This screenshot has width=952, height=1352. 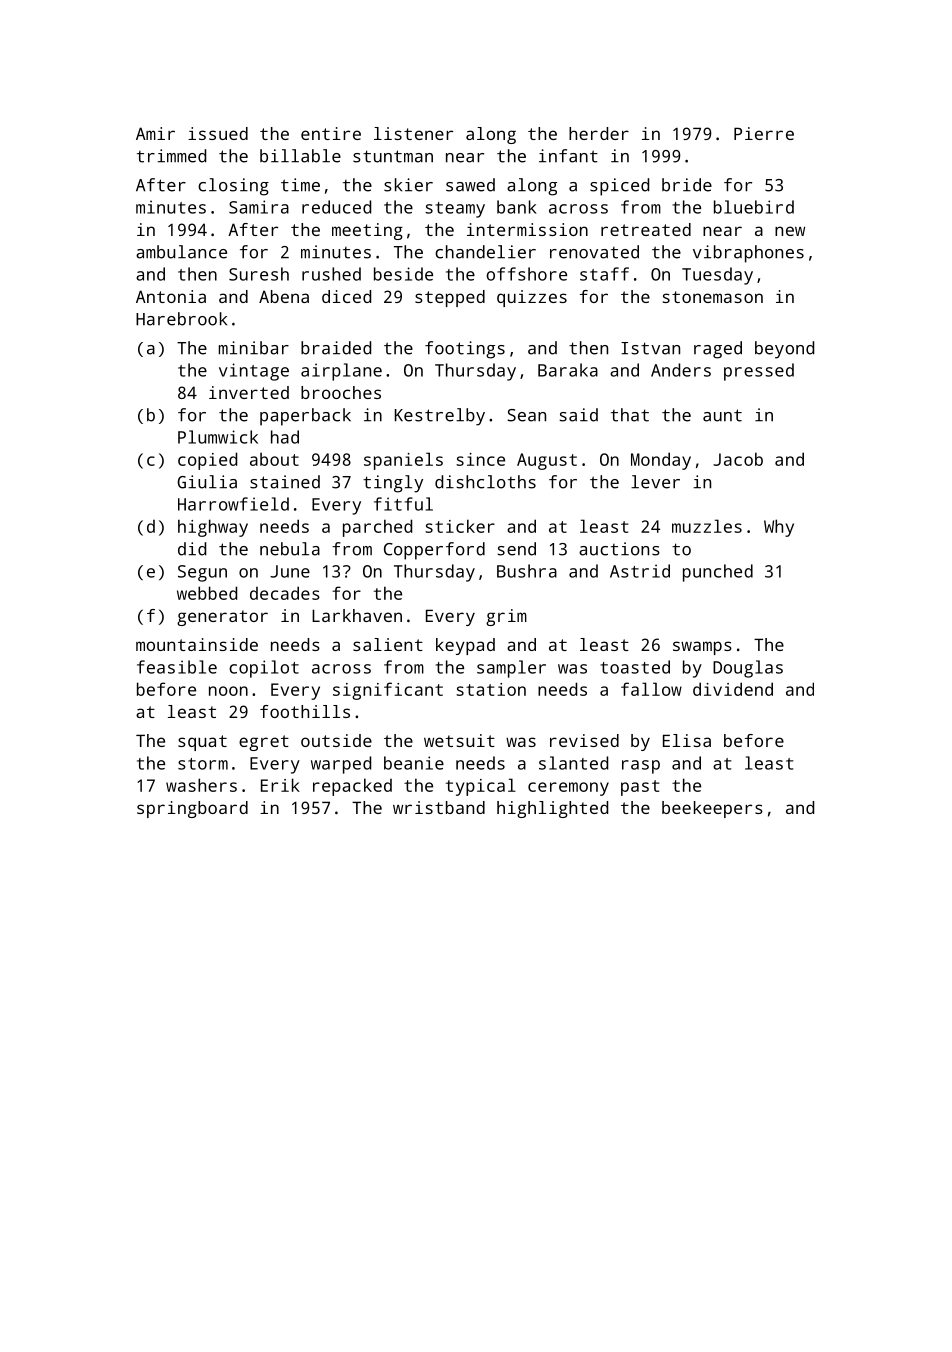 I want to click on Plumwick, so click(x=218, y=437).
